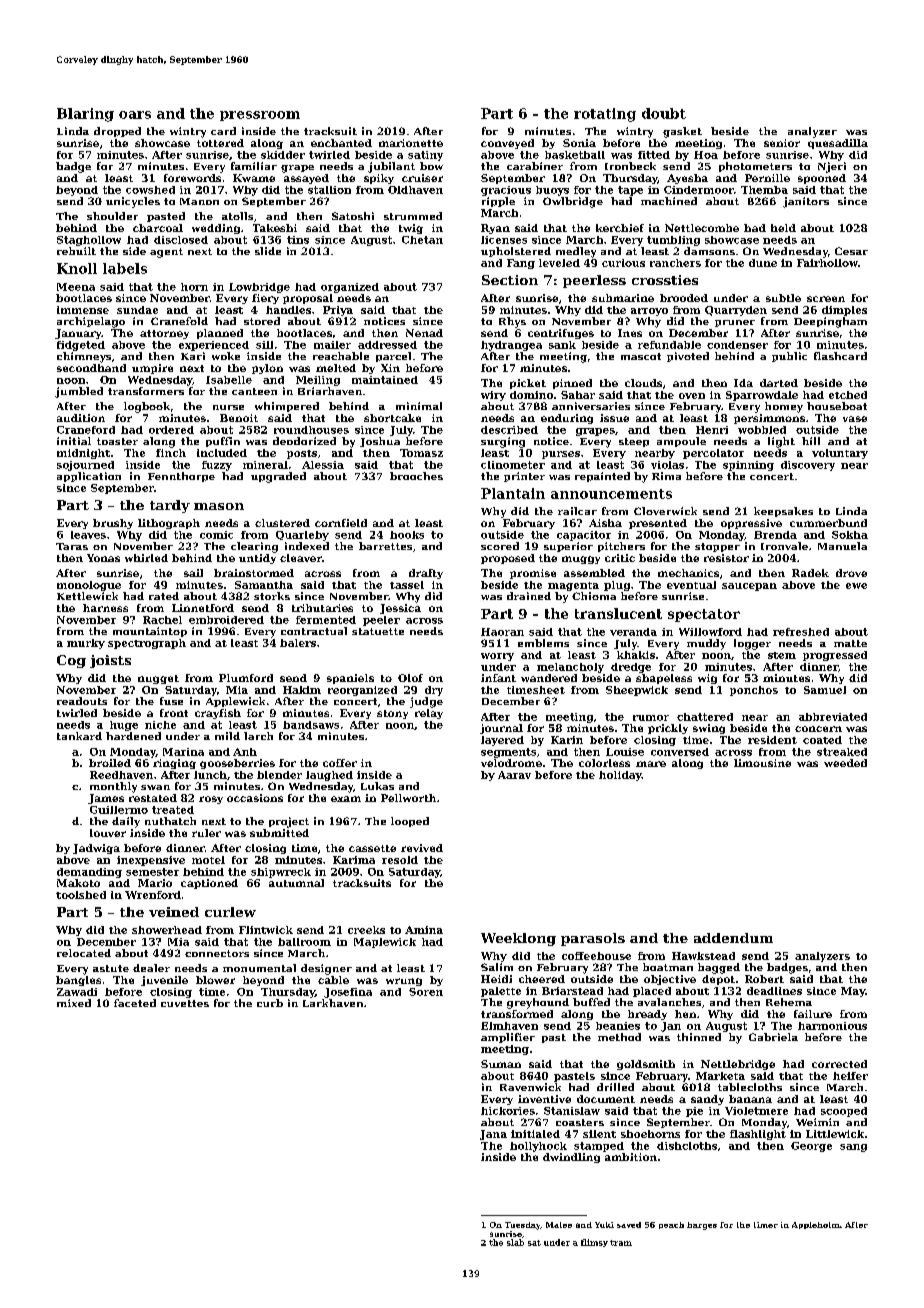  Describe the element at coordinates (113, 524) in the screenshot. I see `brushy` at that location.
